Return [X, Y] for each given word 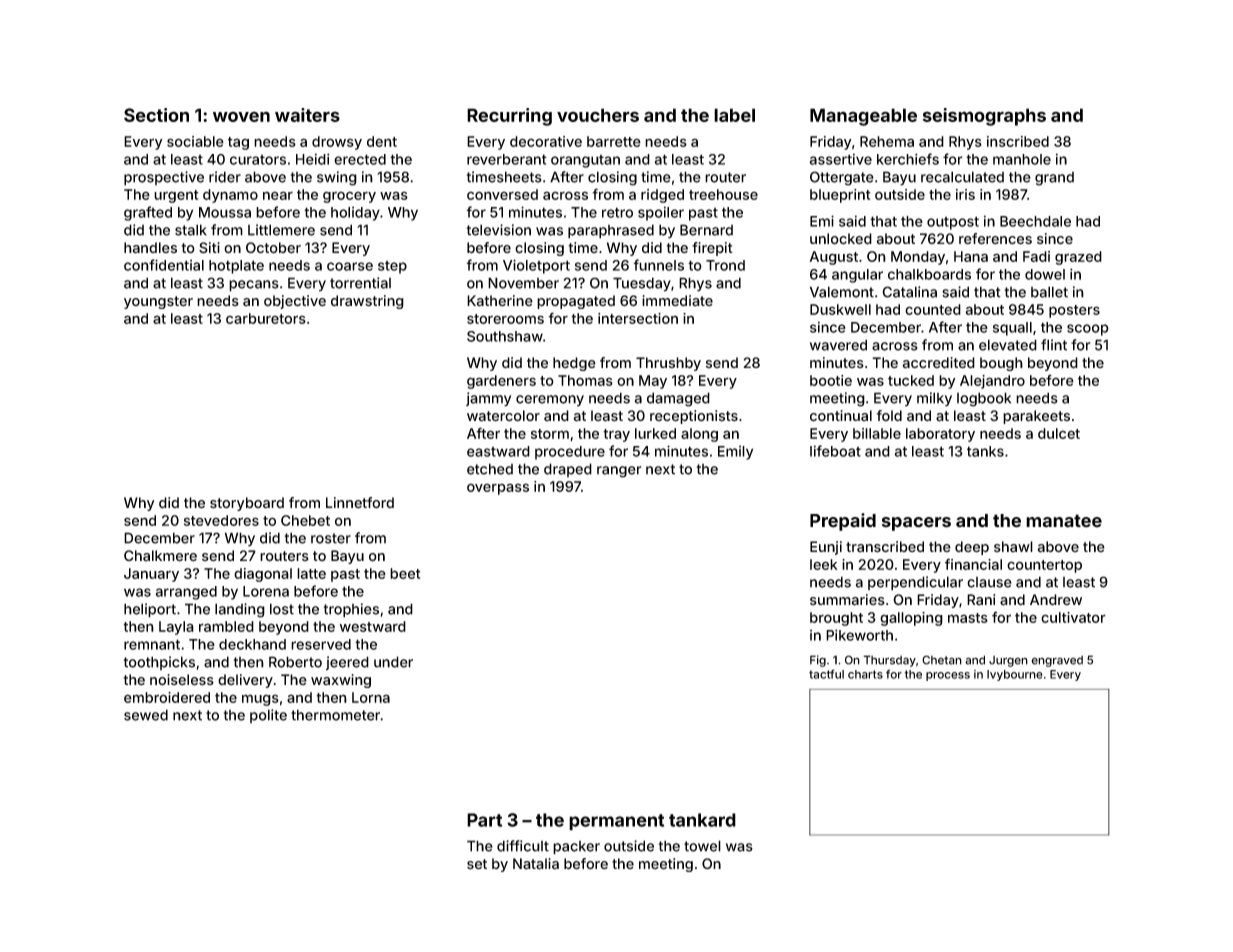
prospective [164, 178]
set [477, 864]
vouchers [598, 115]
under [393, 662]
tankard [702, 820]
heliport [150, 610]
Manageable [863, 117]
